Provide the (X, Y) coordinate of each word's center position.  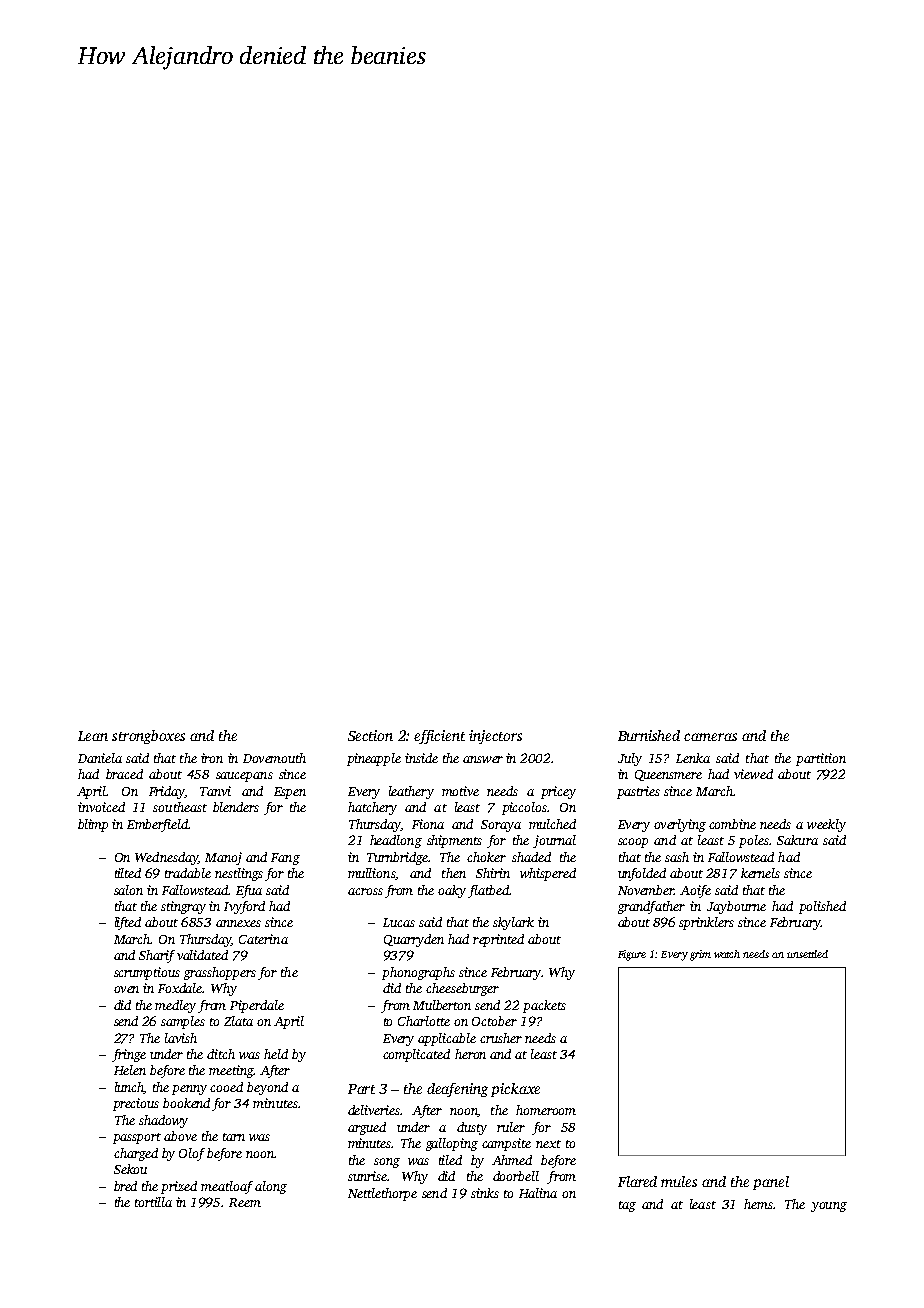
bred (125, 1186)
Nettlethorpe (382, 1194)
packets (544, 1006)
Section (370, 735)
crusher (501, 1038)
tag (627, 1206)
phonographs (418, 973)
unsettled (807, 954)
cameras (710, 737)
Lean (93, 736)
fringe (129, 1055)
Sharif (157, 956)
